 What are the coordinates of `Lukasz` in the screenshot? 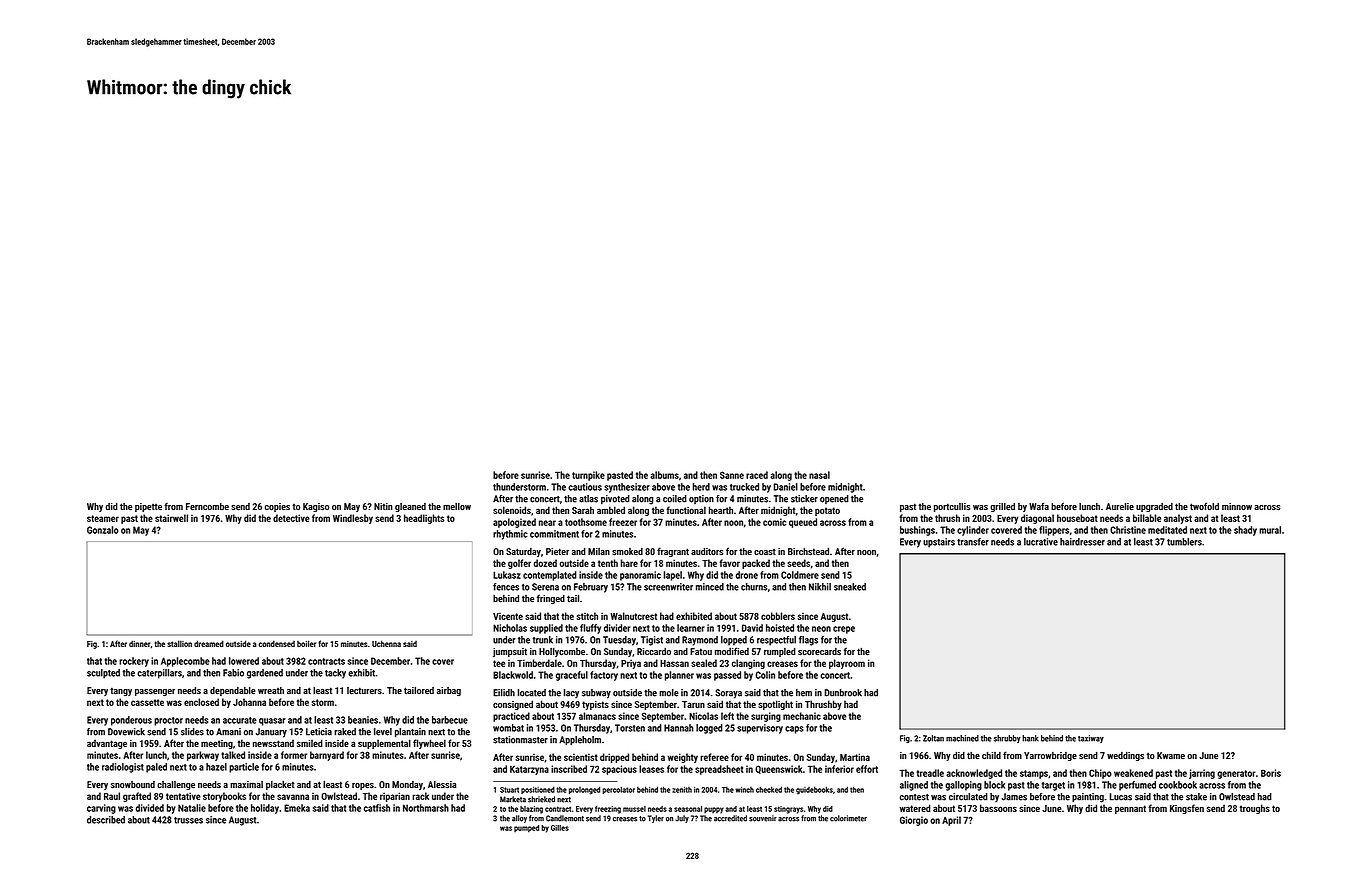 It's located at (507, 575).
